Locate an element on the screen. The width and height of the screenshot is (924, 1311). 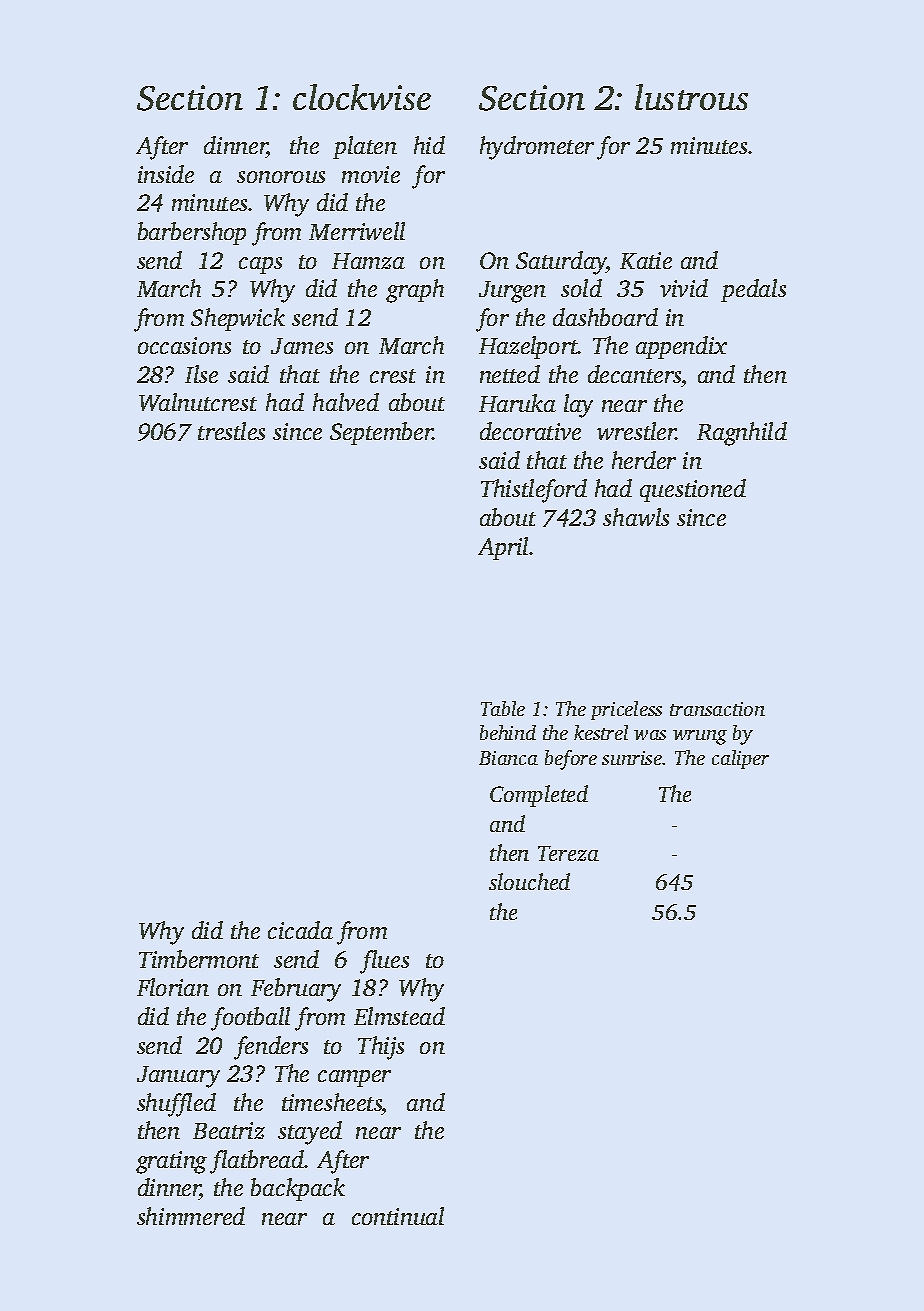
cicada is located at coordinates (300, 930).
